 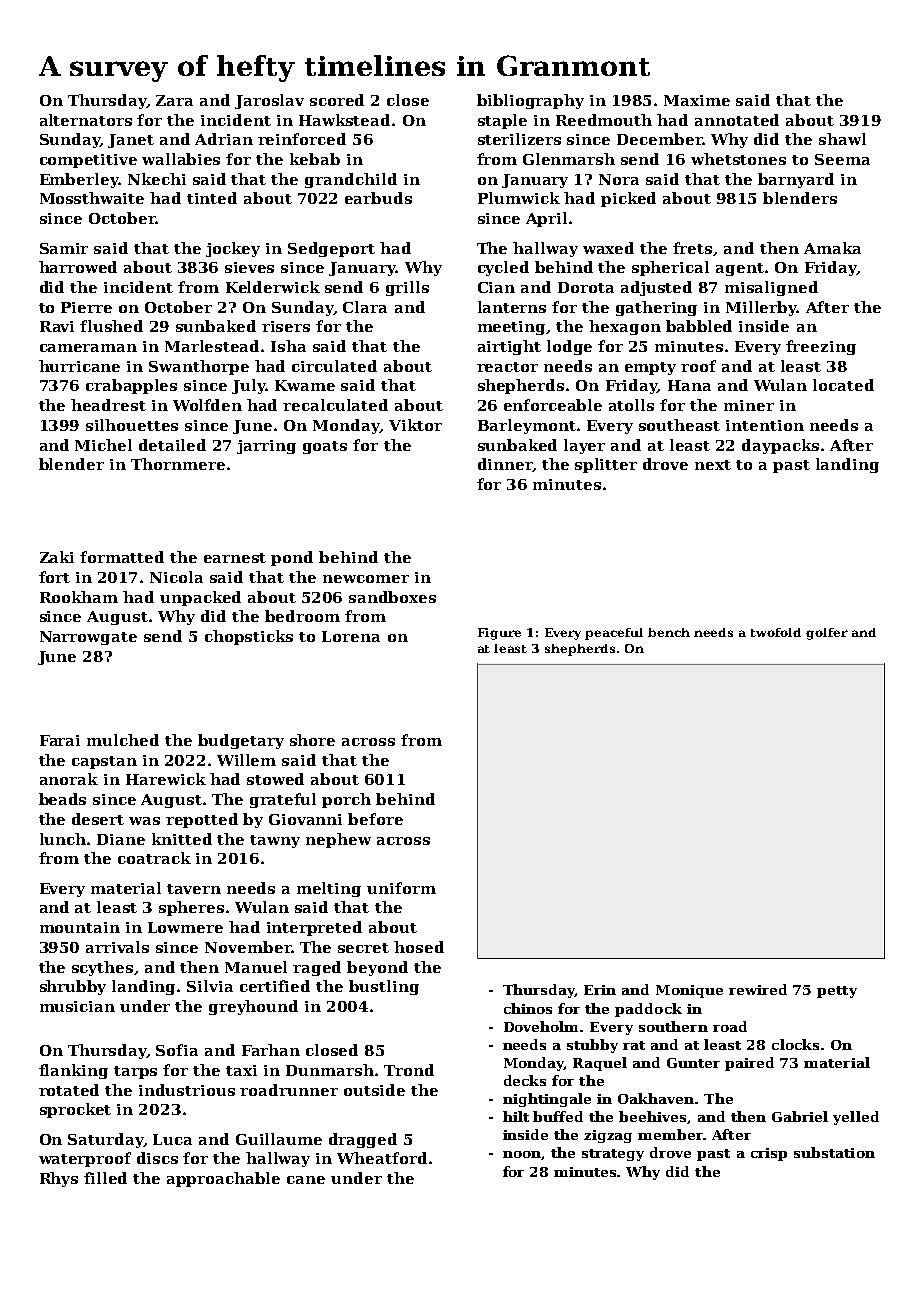 What do you see at coordinates (223, 1179) in the document?
I see `approachable` at bounding box center [223, 1179].
